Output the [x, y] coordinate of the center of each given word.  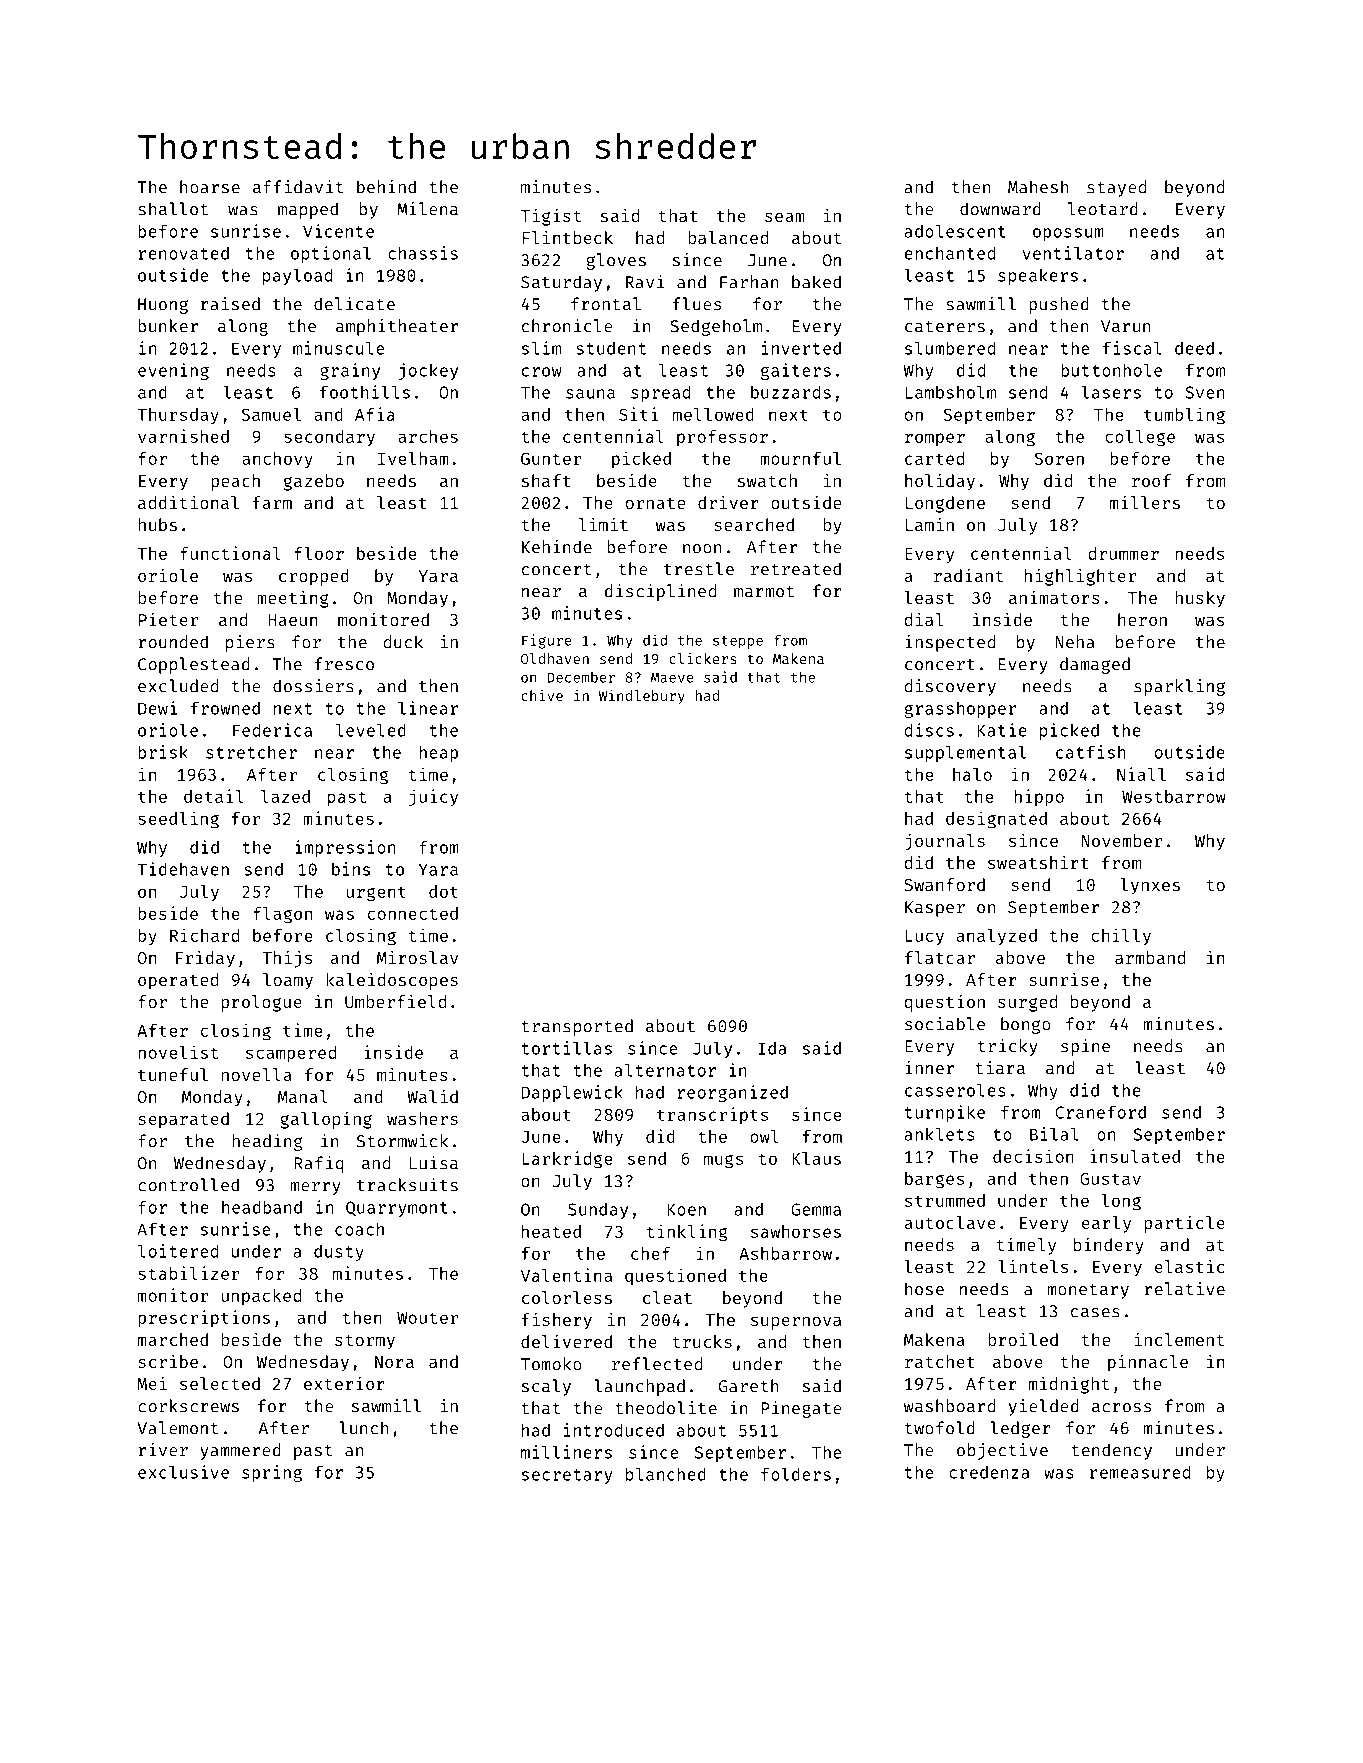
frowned [225, 708]
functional [230, 553]
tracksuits [407, 1185]
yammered [240, 1451]
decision [1033, 1156]
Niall [1141, 774]
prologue [261, 1003]
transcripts [712, 1116]
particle [1184, 1224]
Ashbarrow [785, 1253]
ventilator [1073, 253]
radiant [968, 575]
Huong [163, 306]
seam [784, 217]
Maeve [672, 677]
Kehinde [557, 547]
